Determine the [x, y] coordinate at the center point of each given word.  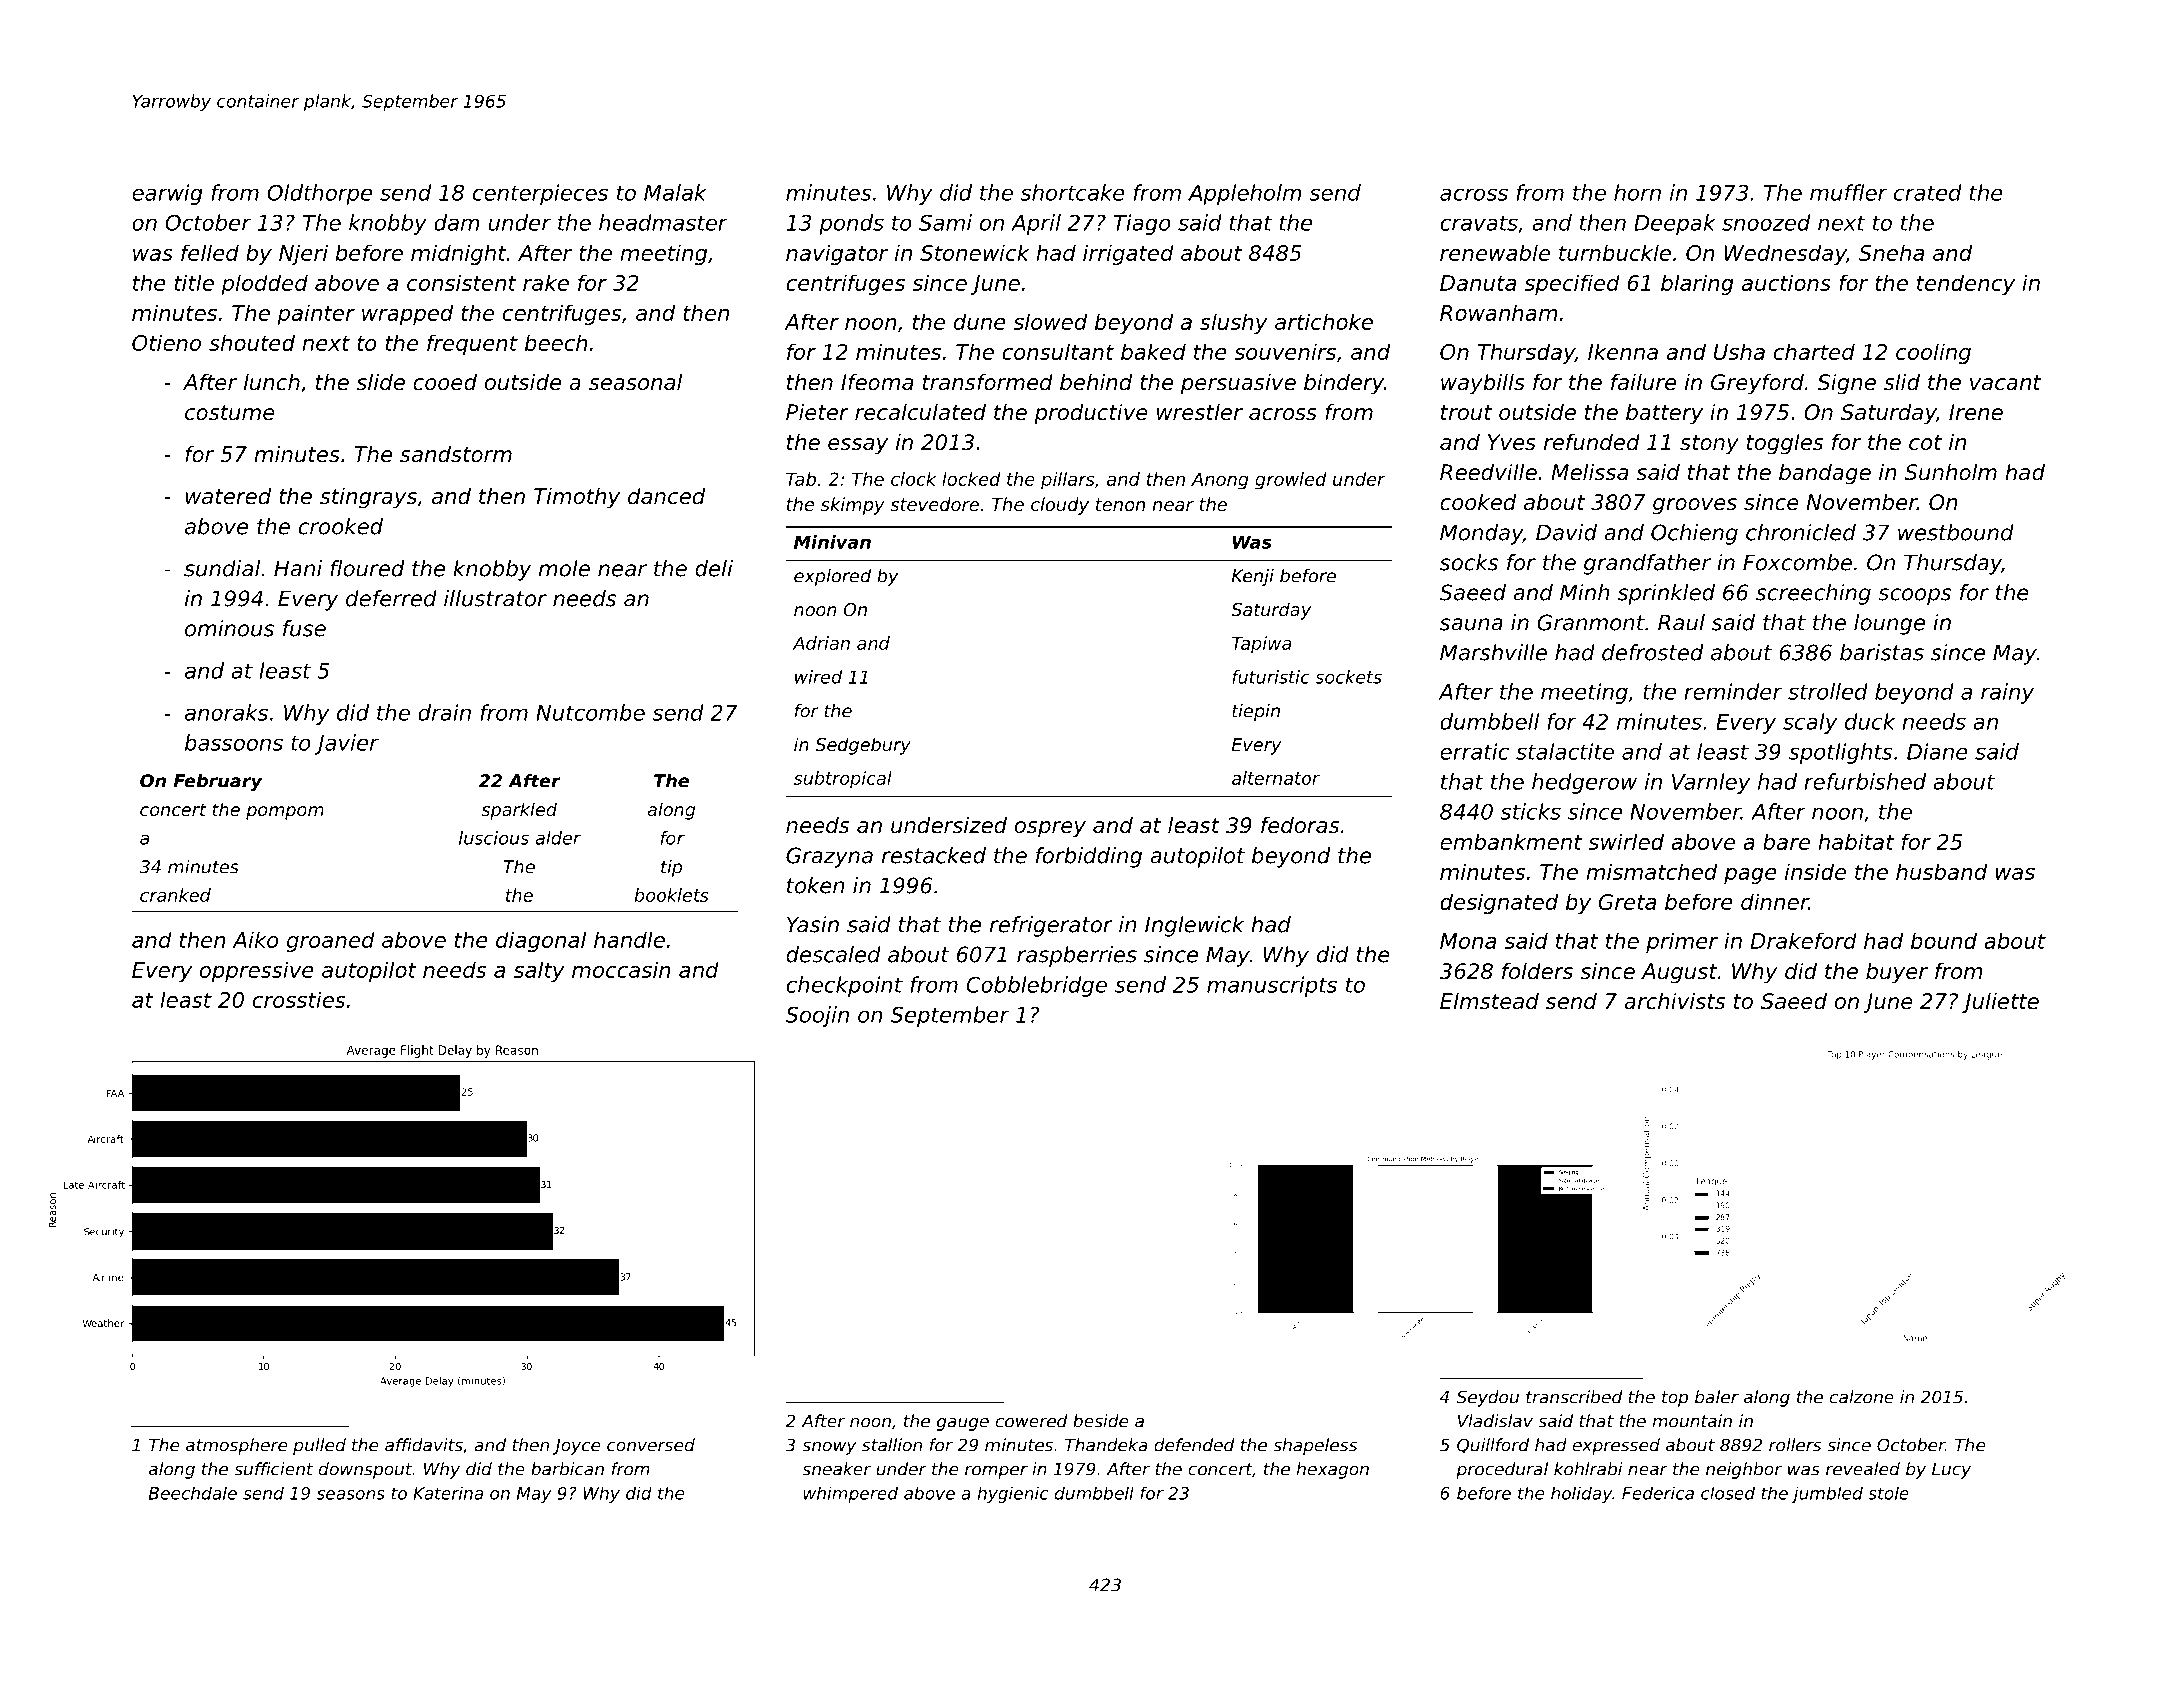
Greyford [1757, 384]
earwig [167, 194]
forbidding [1089, 857]
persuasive [1238, 384]
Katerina [448, 1493]
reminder [1733, 691]
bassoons [234, 742]
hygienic [1013, 1494]
